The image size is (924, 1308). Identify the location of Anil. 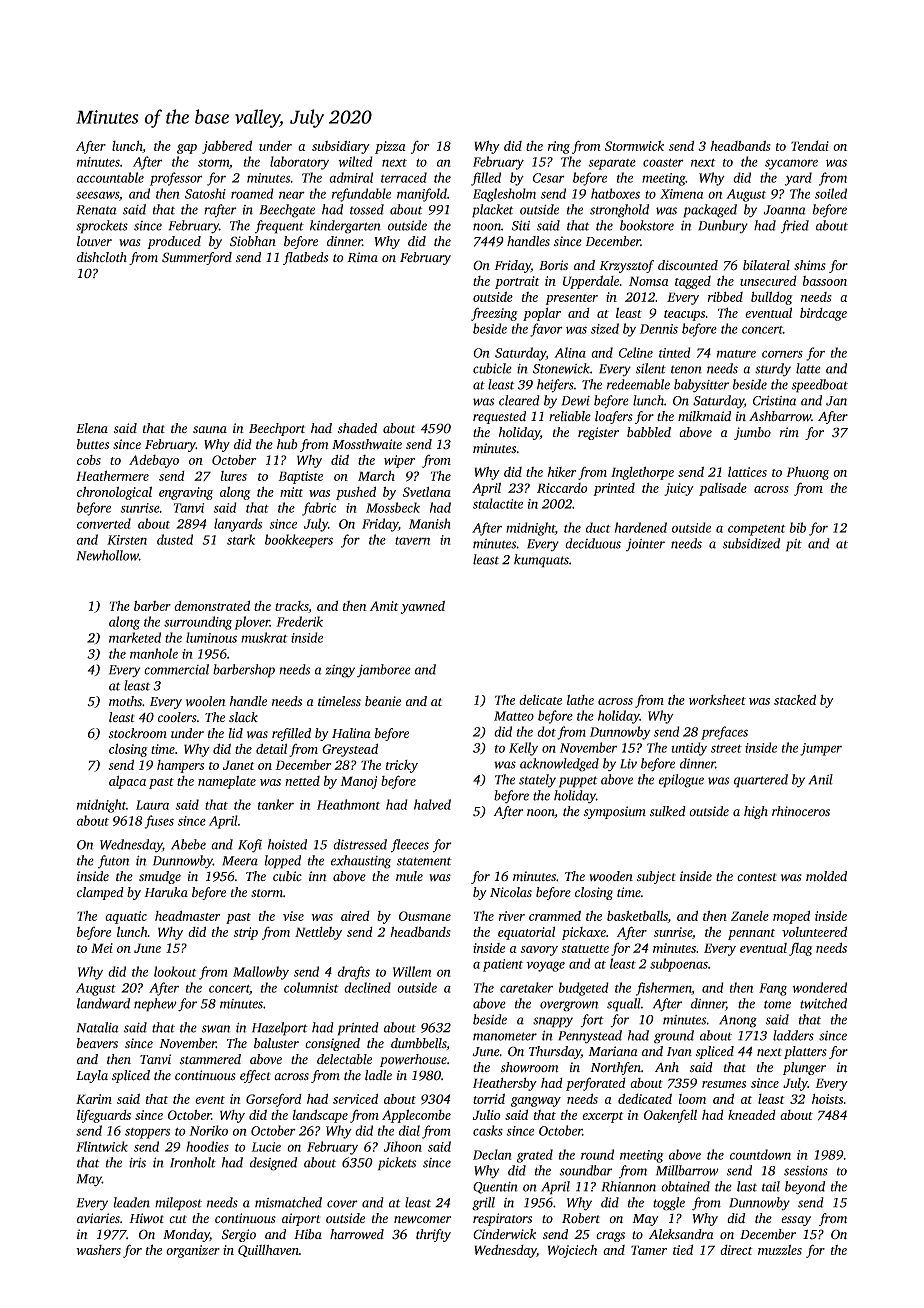
(820, 779).
